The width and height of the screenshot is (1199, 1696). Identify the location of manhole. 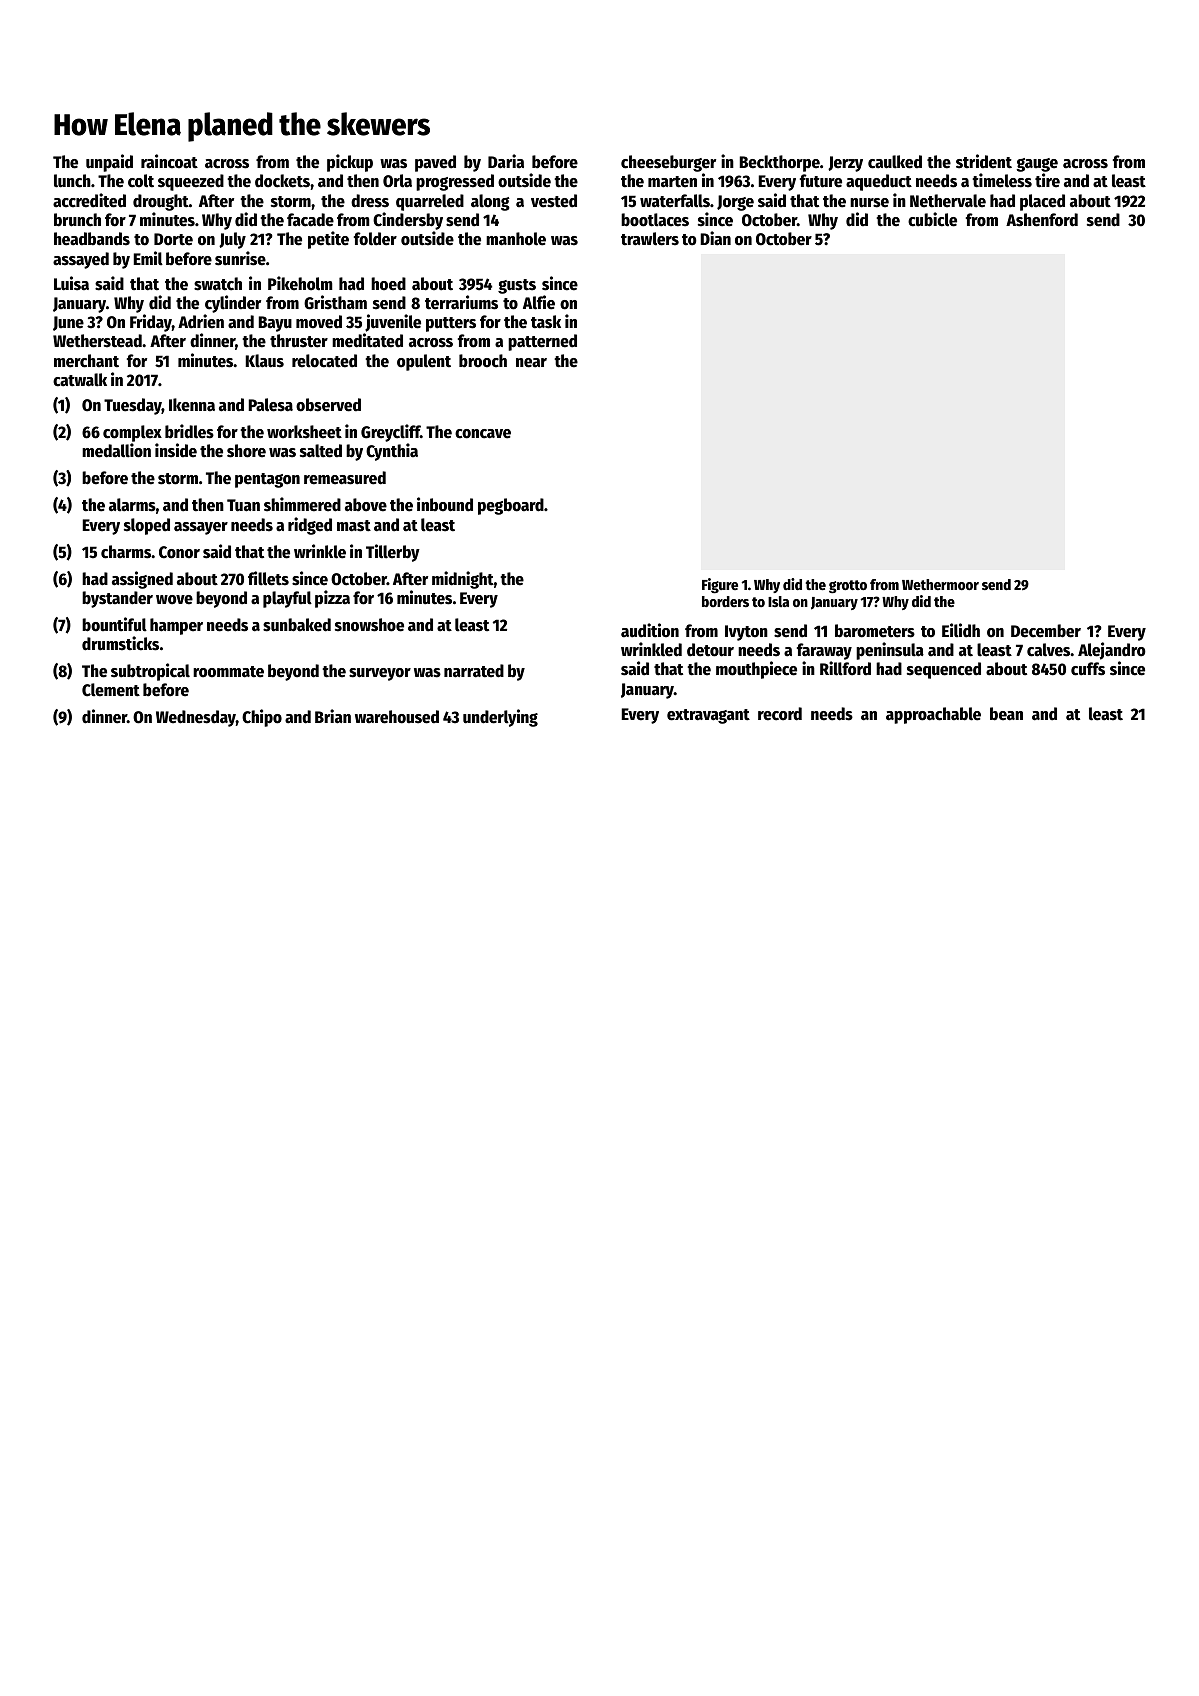
(516, 239).
